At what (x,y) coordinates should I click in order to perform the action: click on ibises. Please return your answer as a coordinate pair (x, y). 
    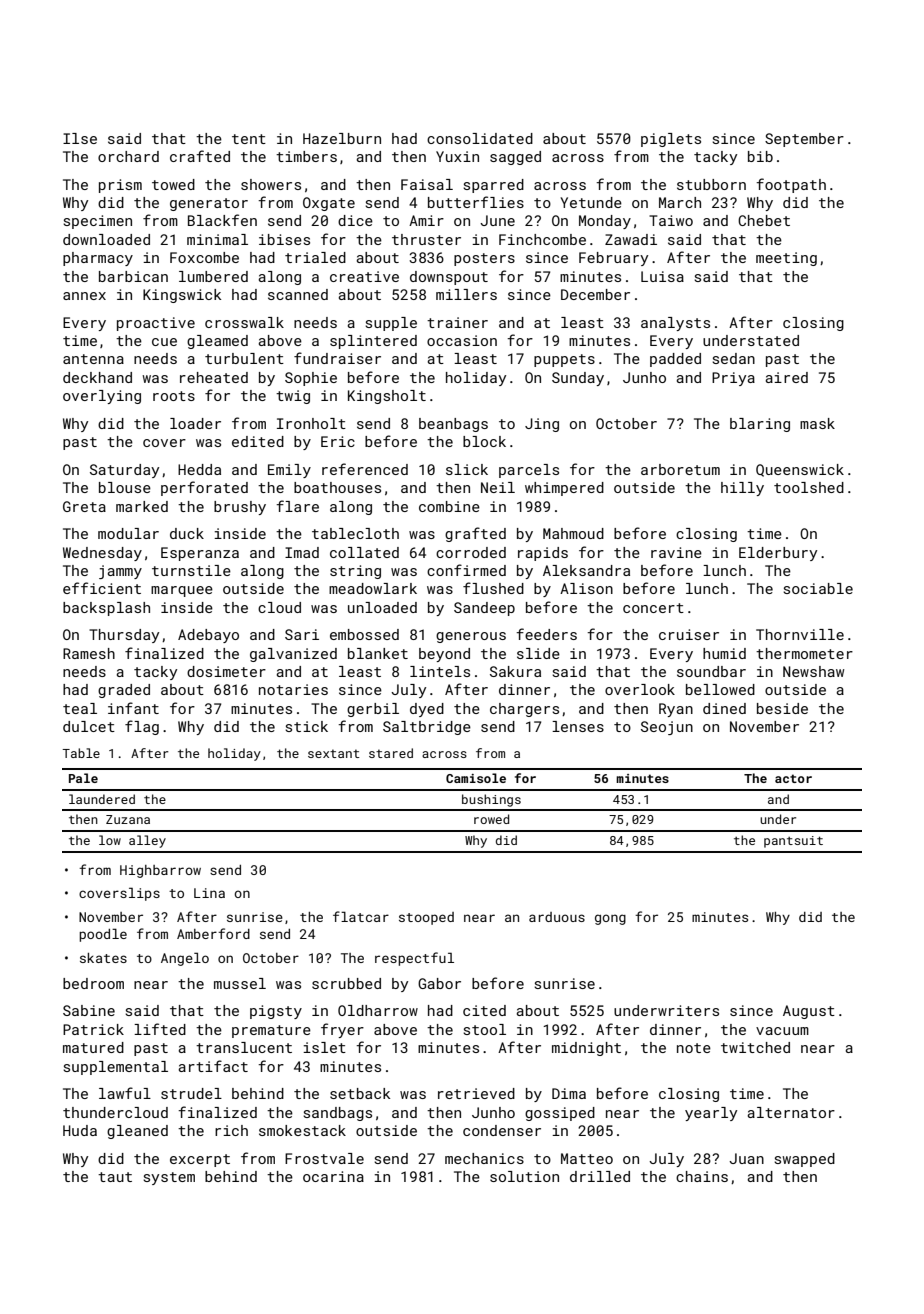
    Looking at the image, I should click on (284, 239).
